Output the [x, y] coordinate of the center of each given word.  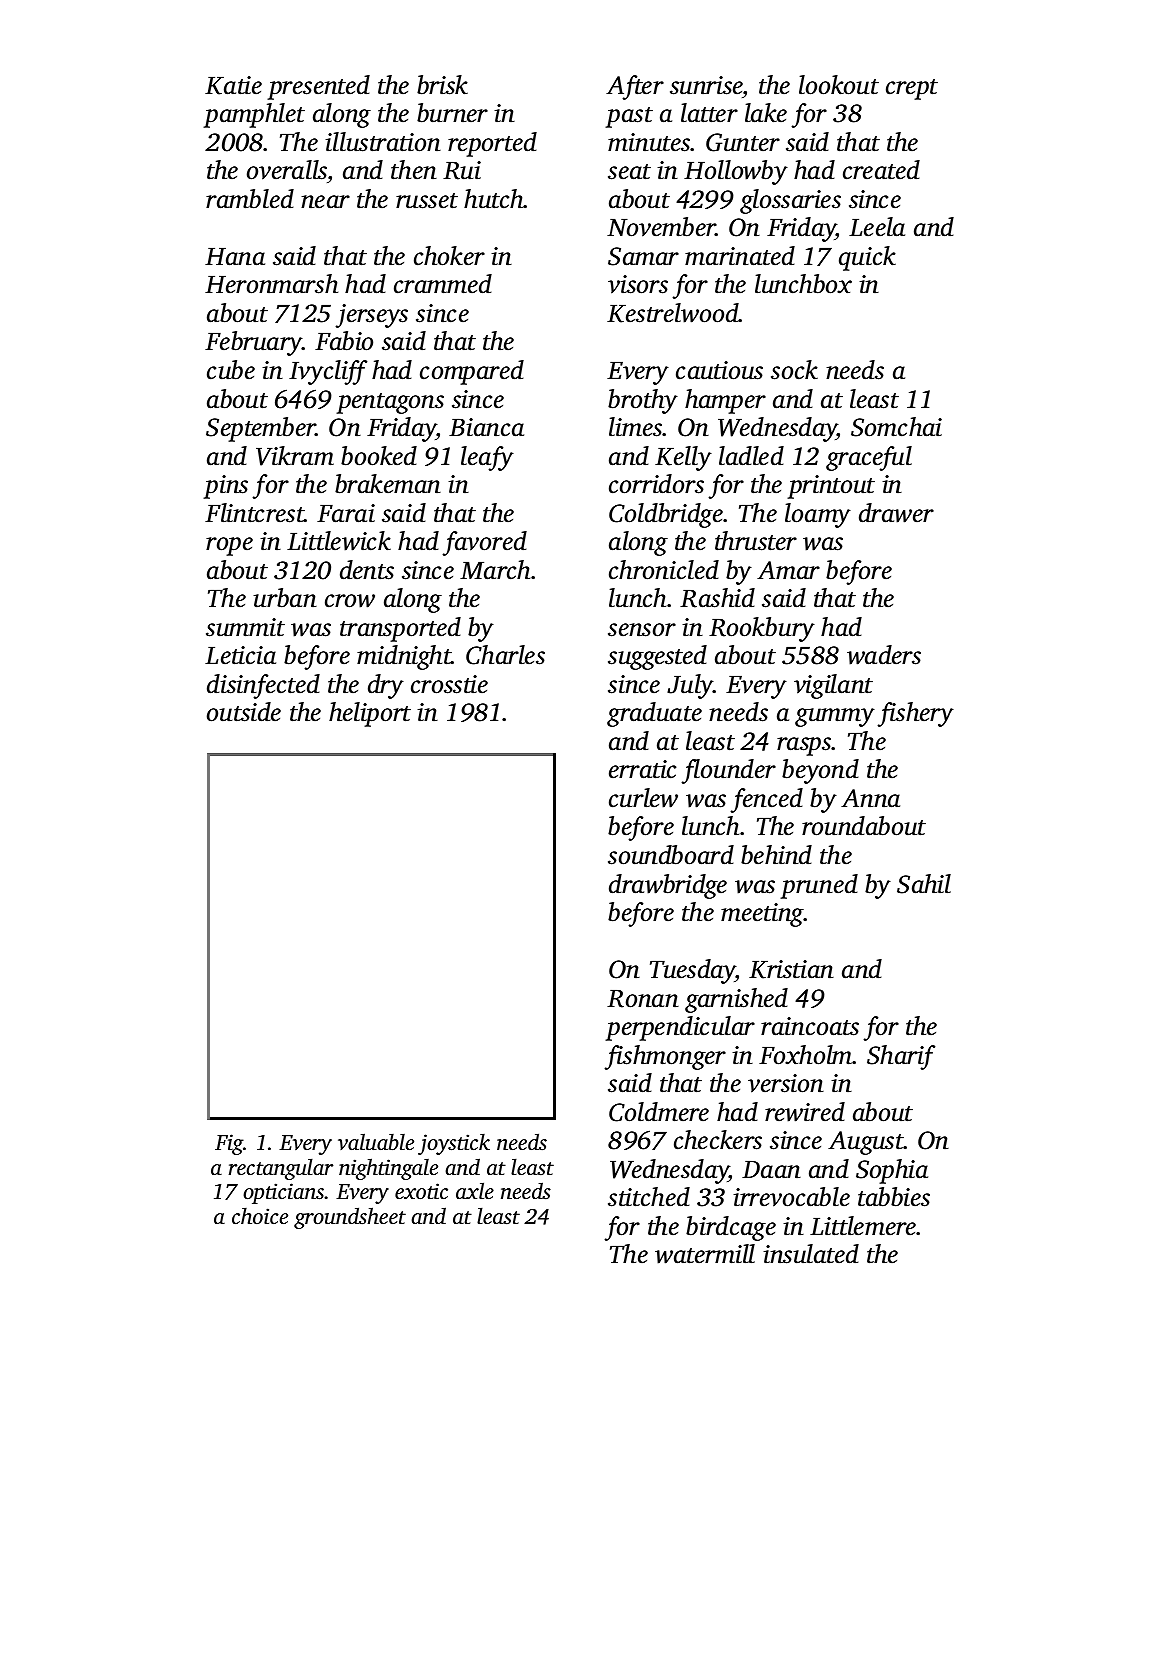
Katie [233, 85]
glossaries [790, 201]
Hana [235, 257]
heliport [370, 714]
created [881, 170]
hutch [494, 199]
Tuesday [693, 971]
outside [244, 712]
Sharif [901, 1057]
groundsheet [350, 1218]
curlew [643, 798]
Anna [870, 798]
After [635, 87]
